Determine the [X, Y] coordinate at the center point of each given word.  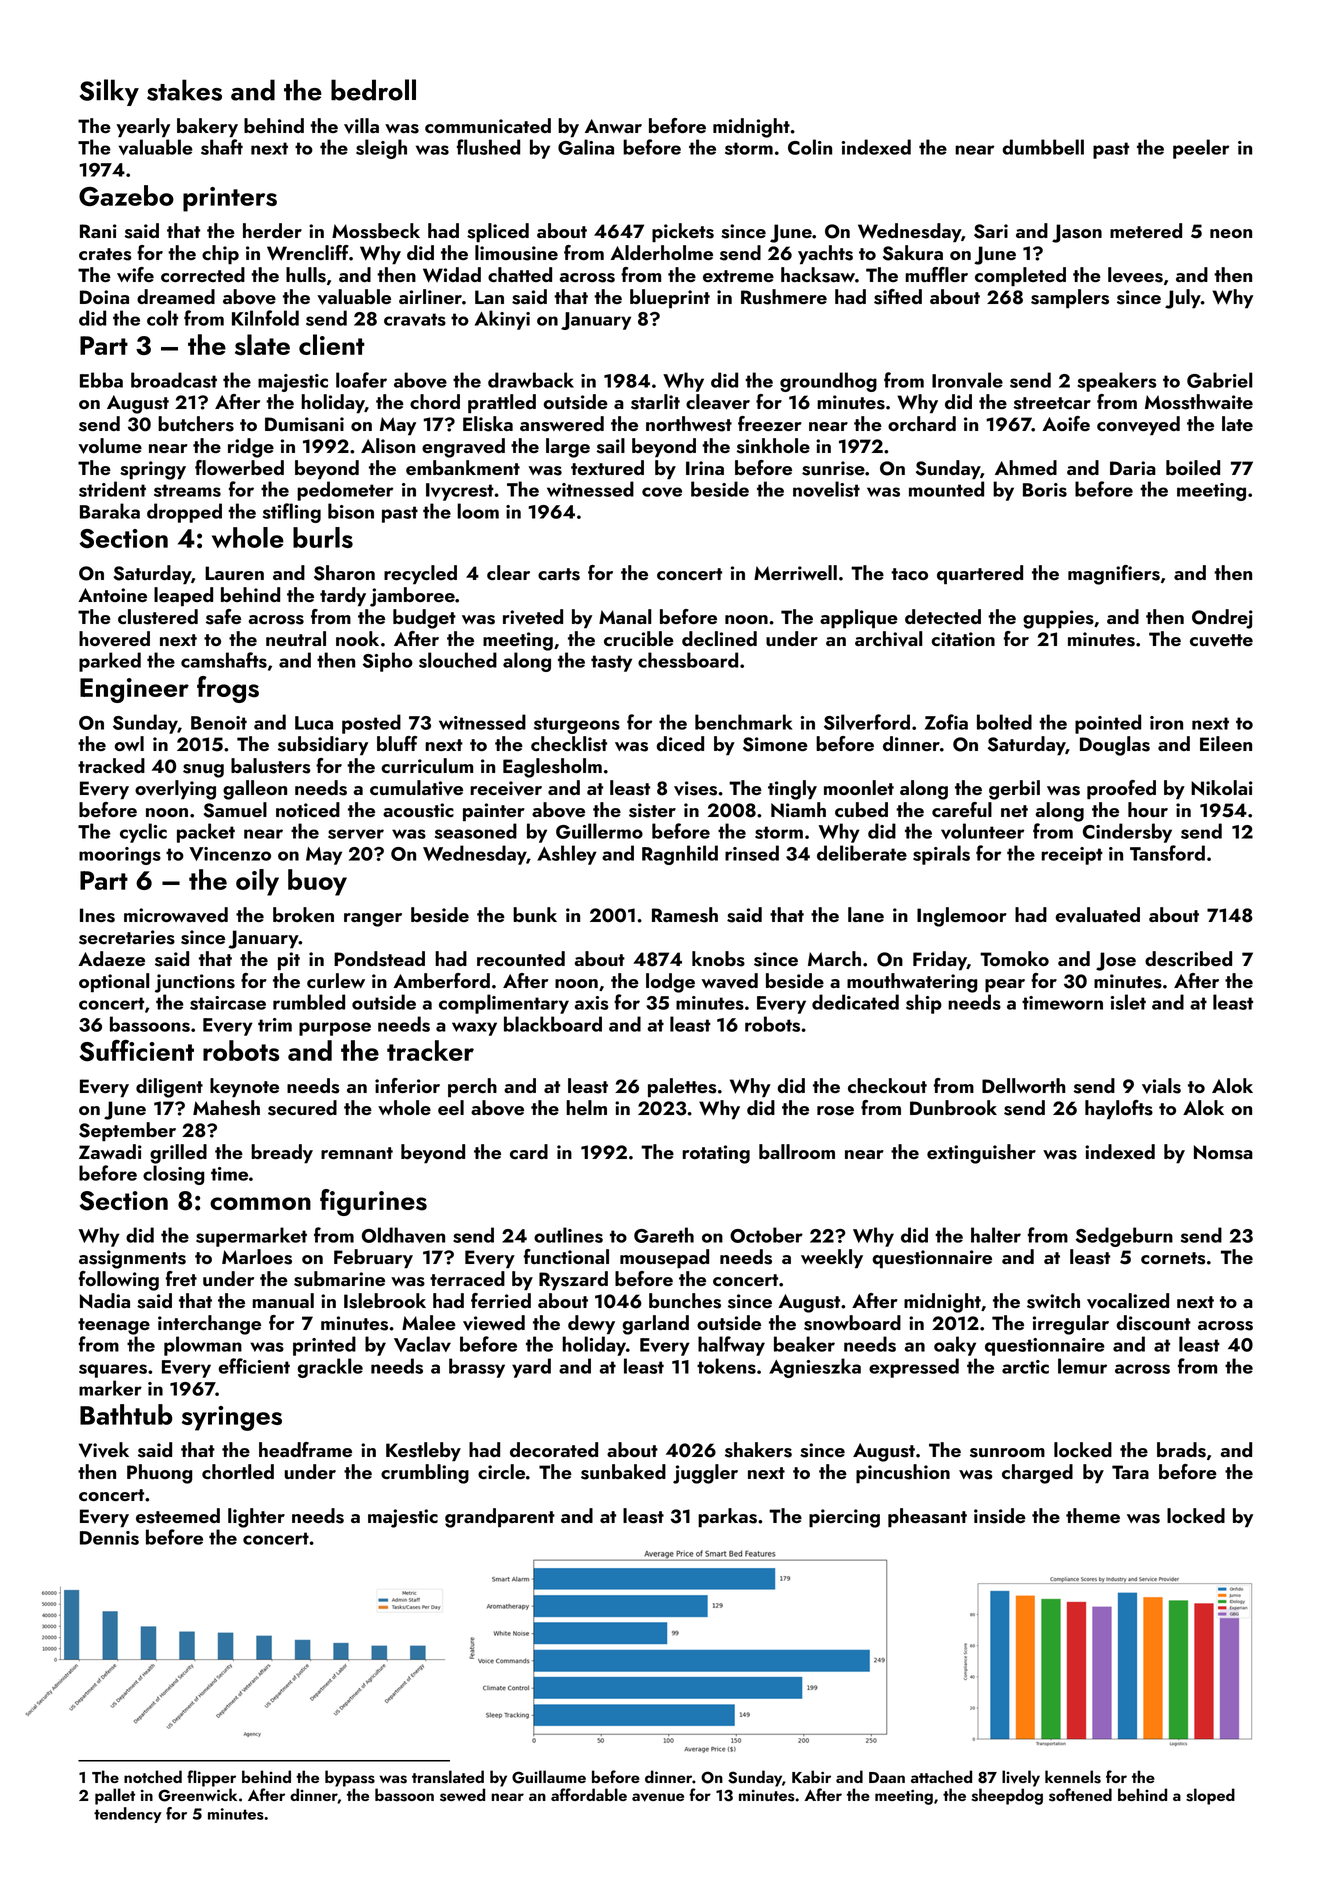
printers [230, 199]
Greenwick [197, 1795]
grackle [330, 1368]
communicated [488, 126]
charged [1037, 1474]
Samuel [235, 810]
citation [963, 639]
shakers [758, 1450]
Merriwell [795, 572]
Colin [810, 147]
